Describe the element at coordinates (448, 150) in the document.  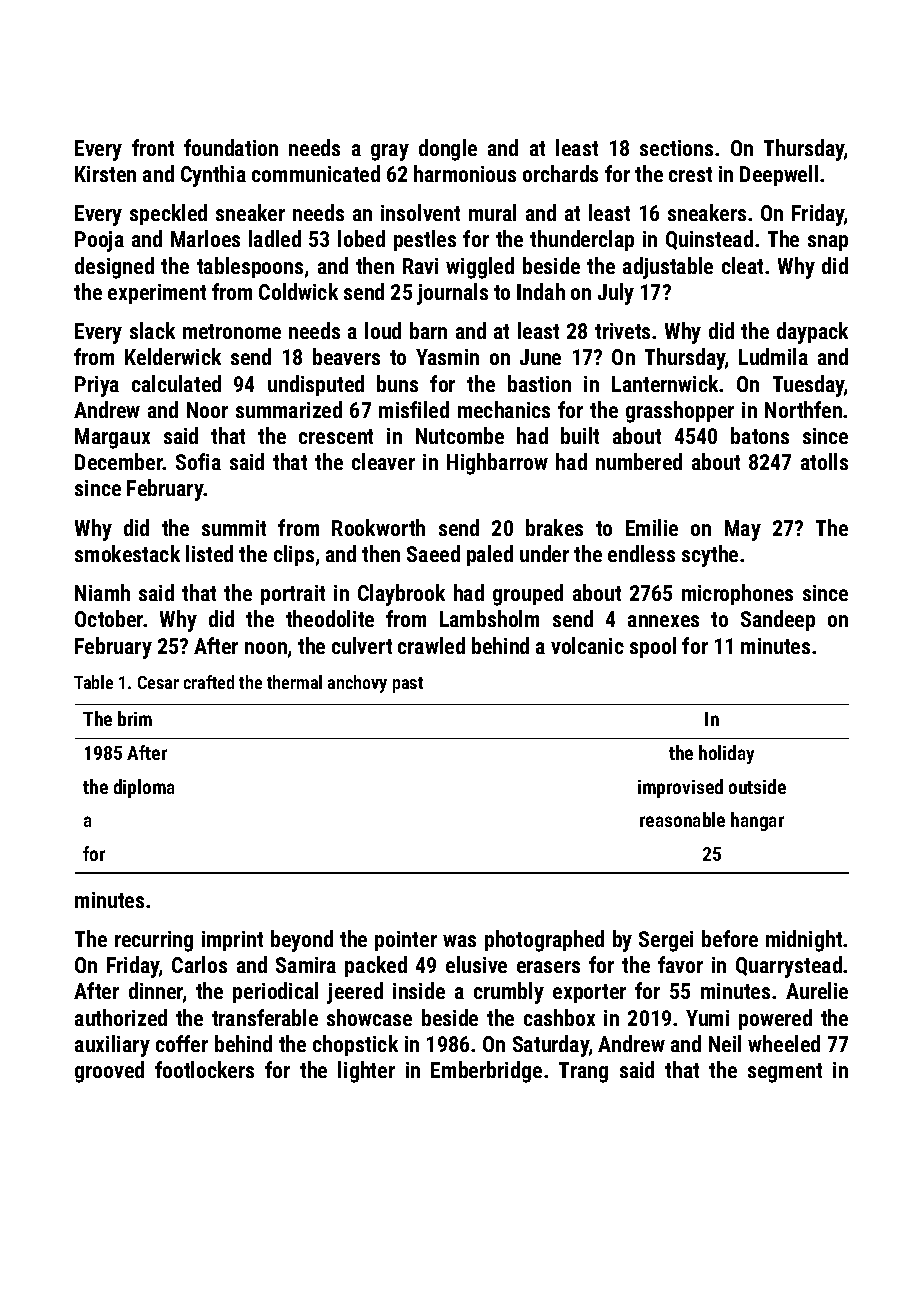
I see `dongle` at that location.
